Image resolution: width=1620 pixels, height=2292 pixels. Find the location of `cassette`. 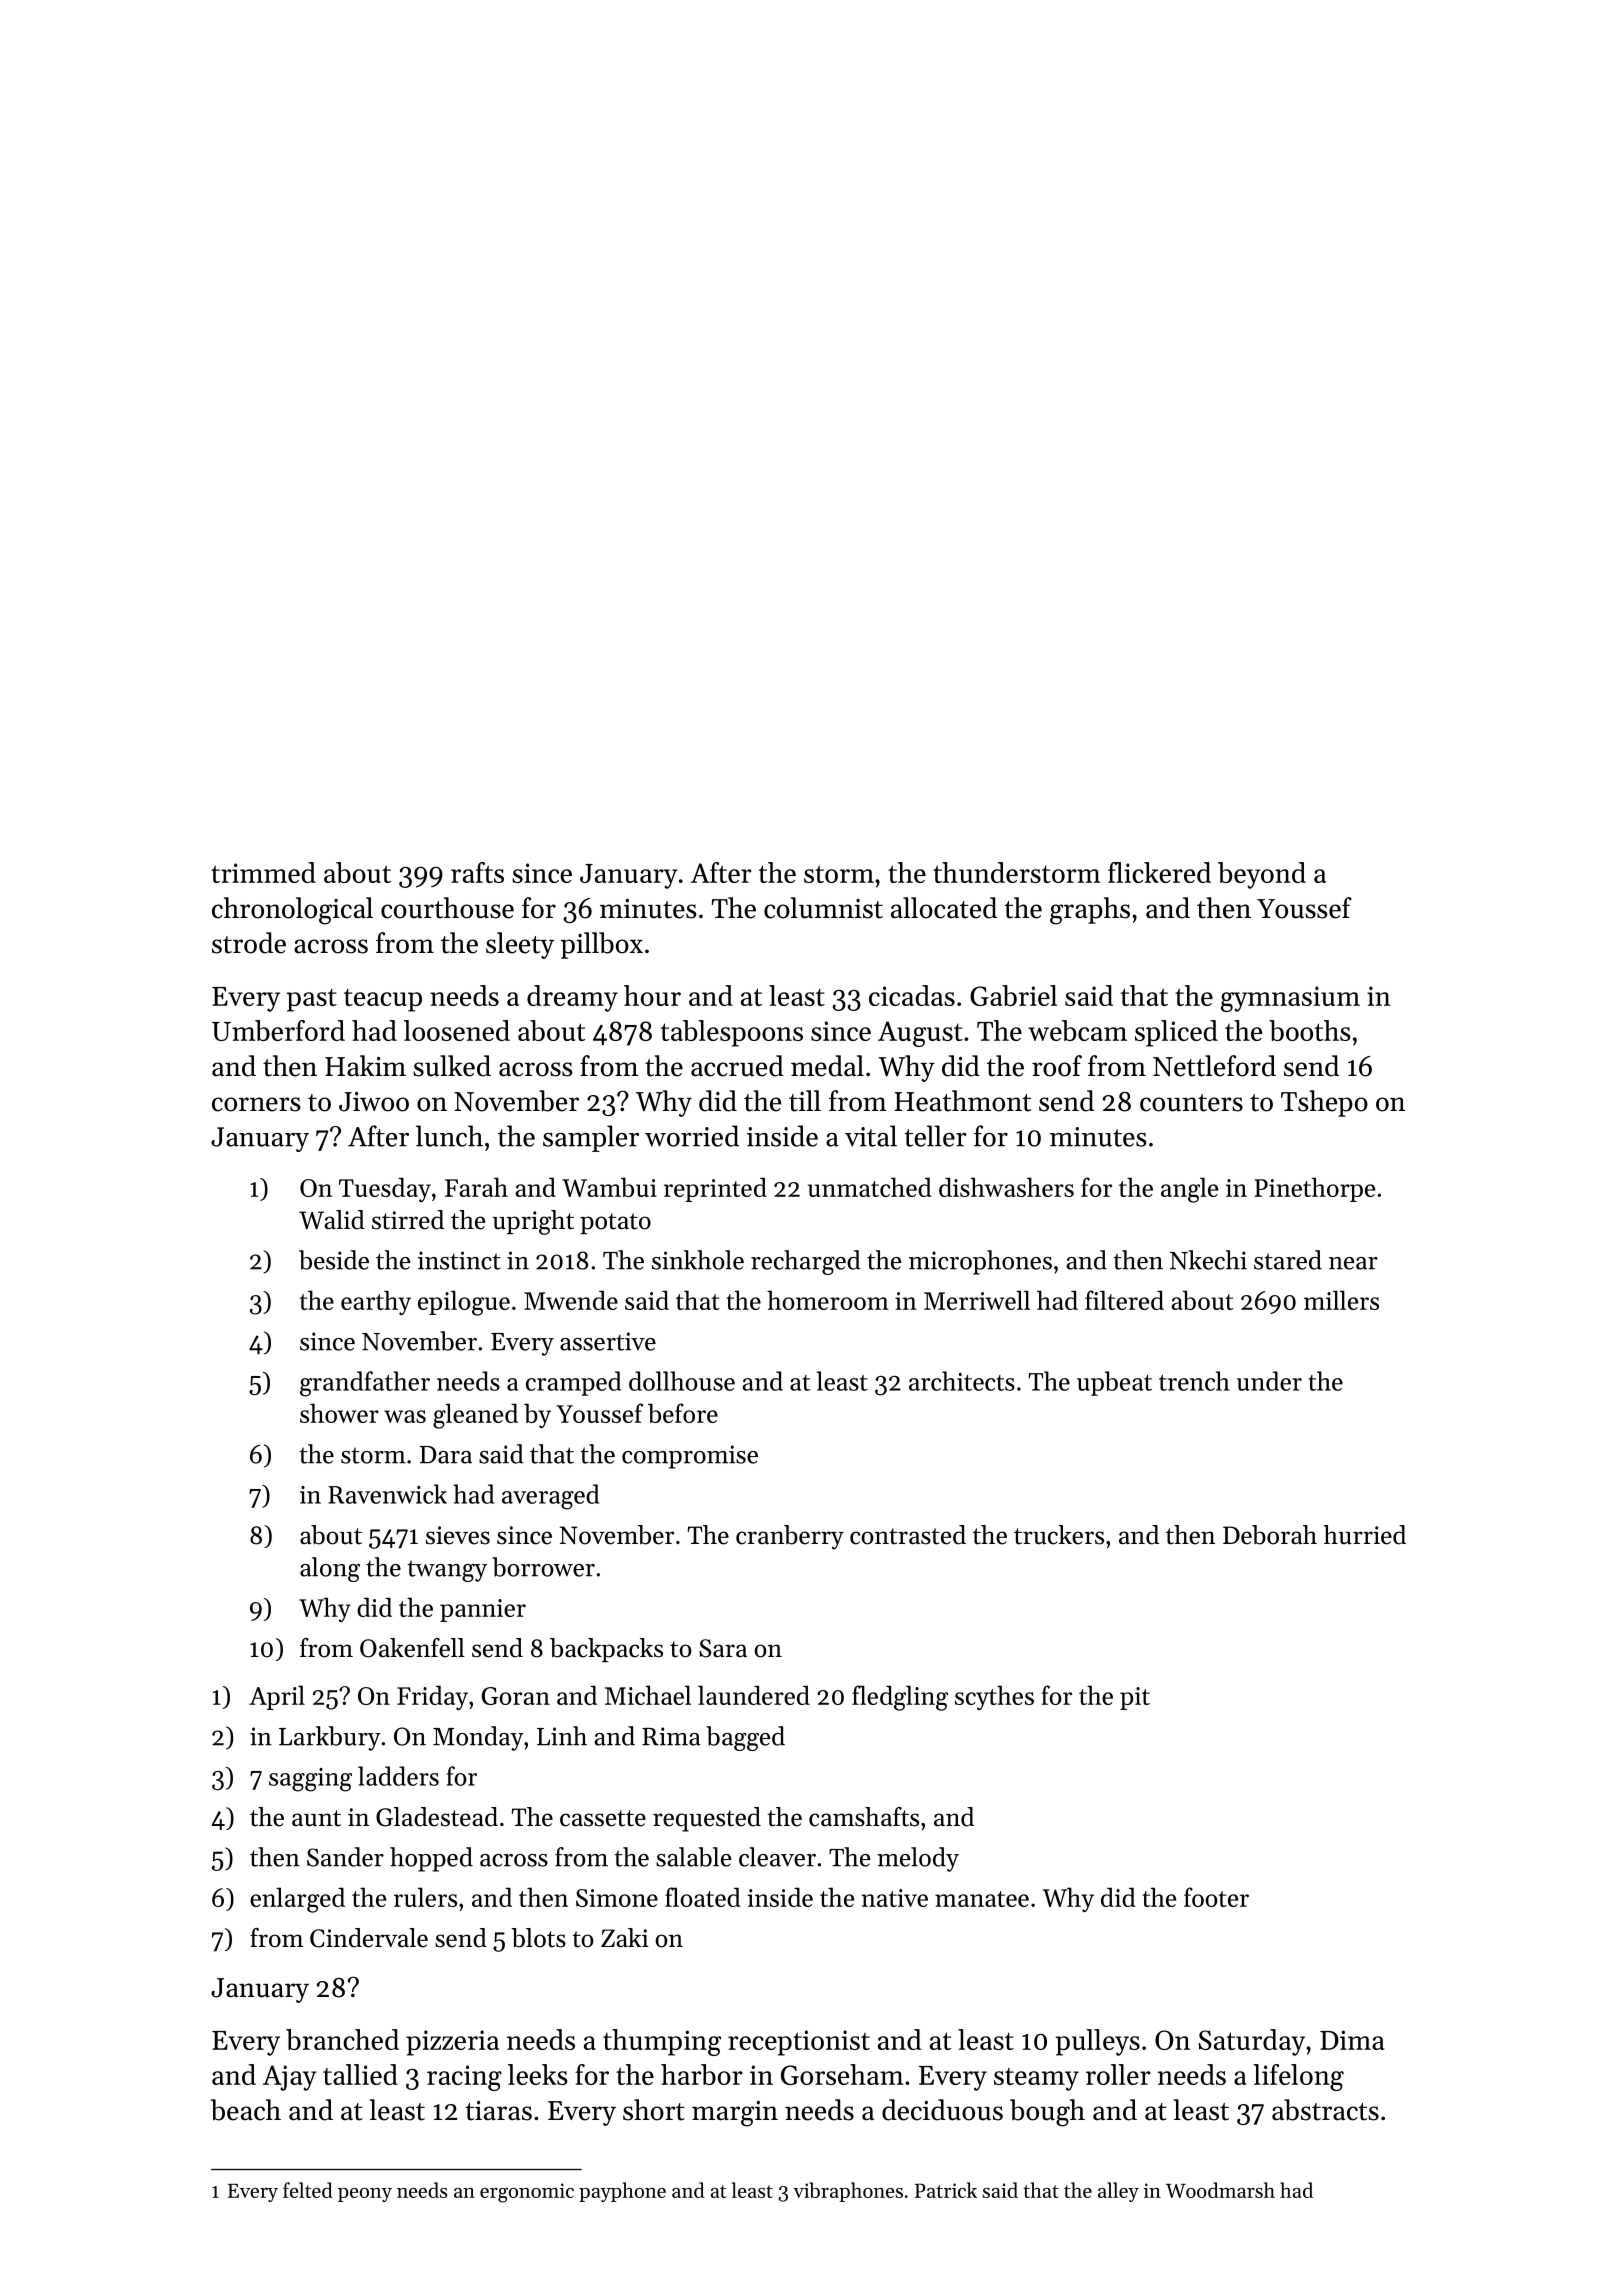

cassette is located at coordinates (603, 1818).
